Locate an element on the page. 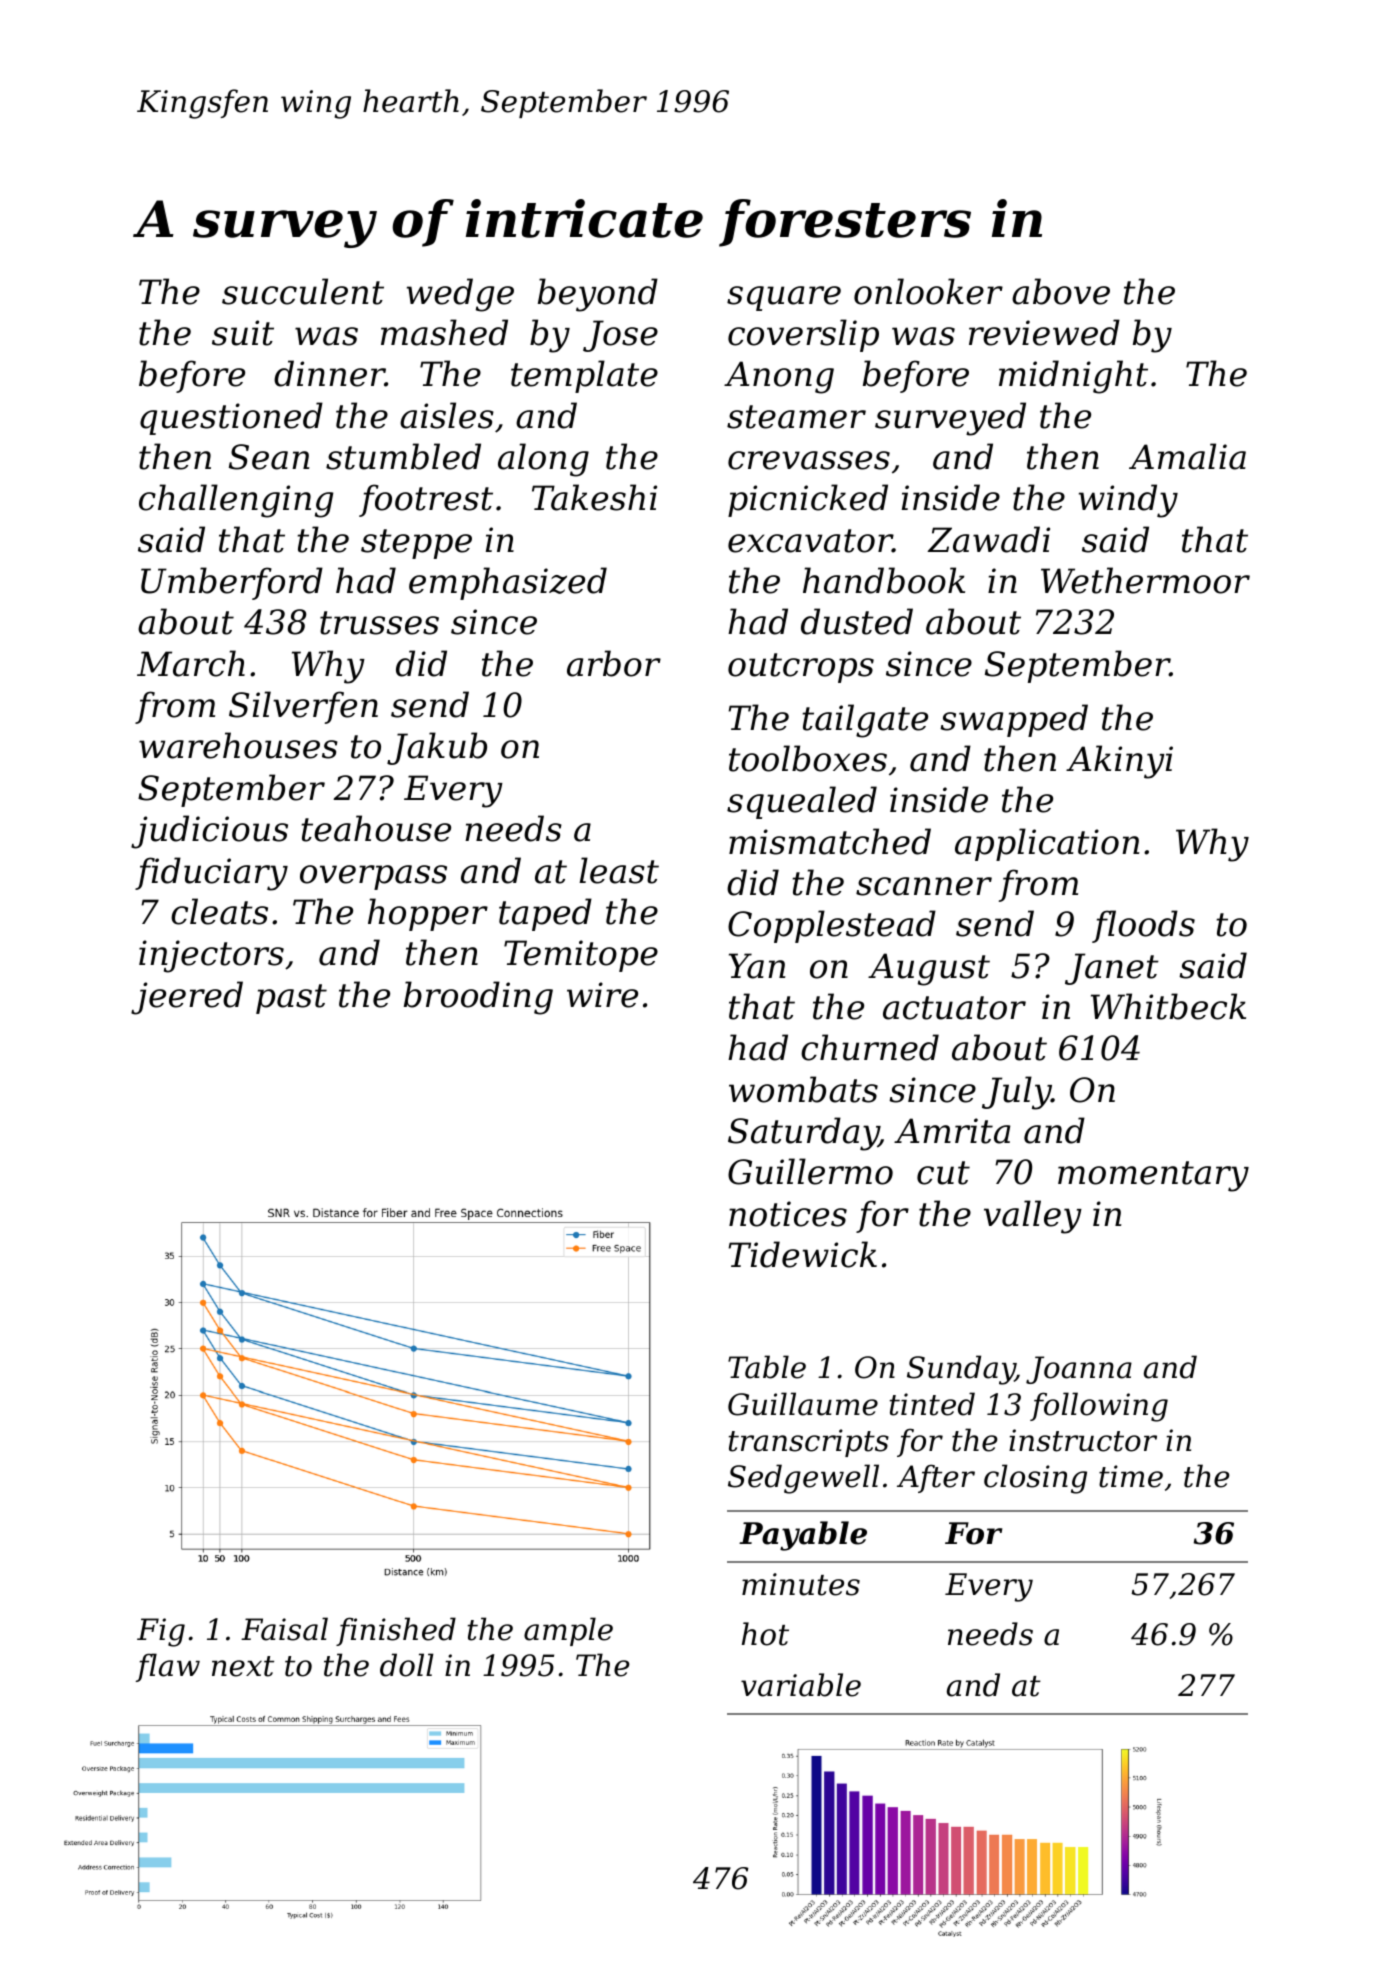 The width and height of the image is (1386, 1969). variable is located at coordinates (801, 1685).
